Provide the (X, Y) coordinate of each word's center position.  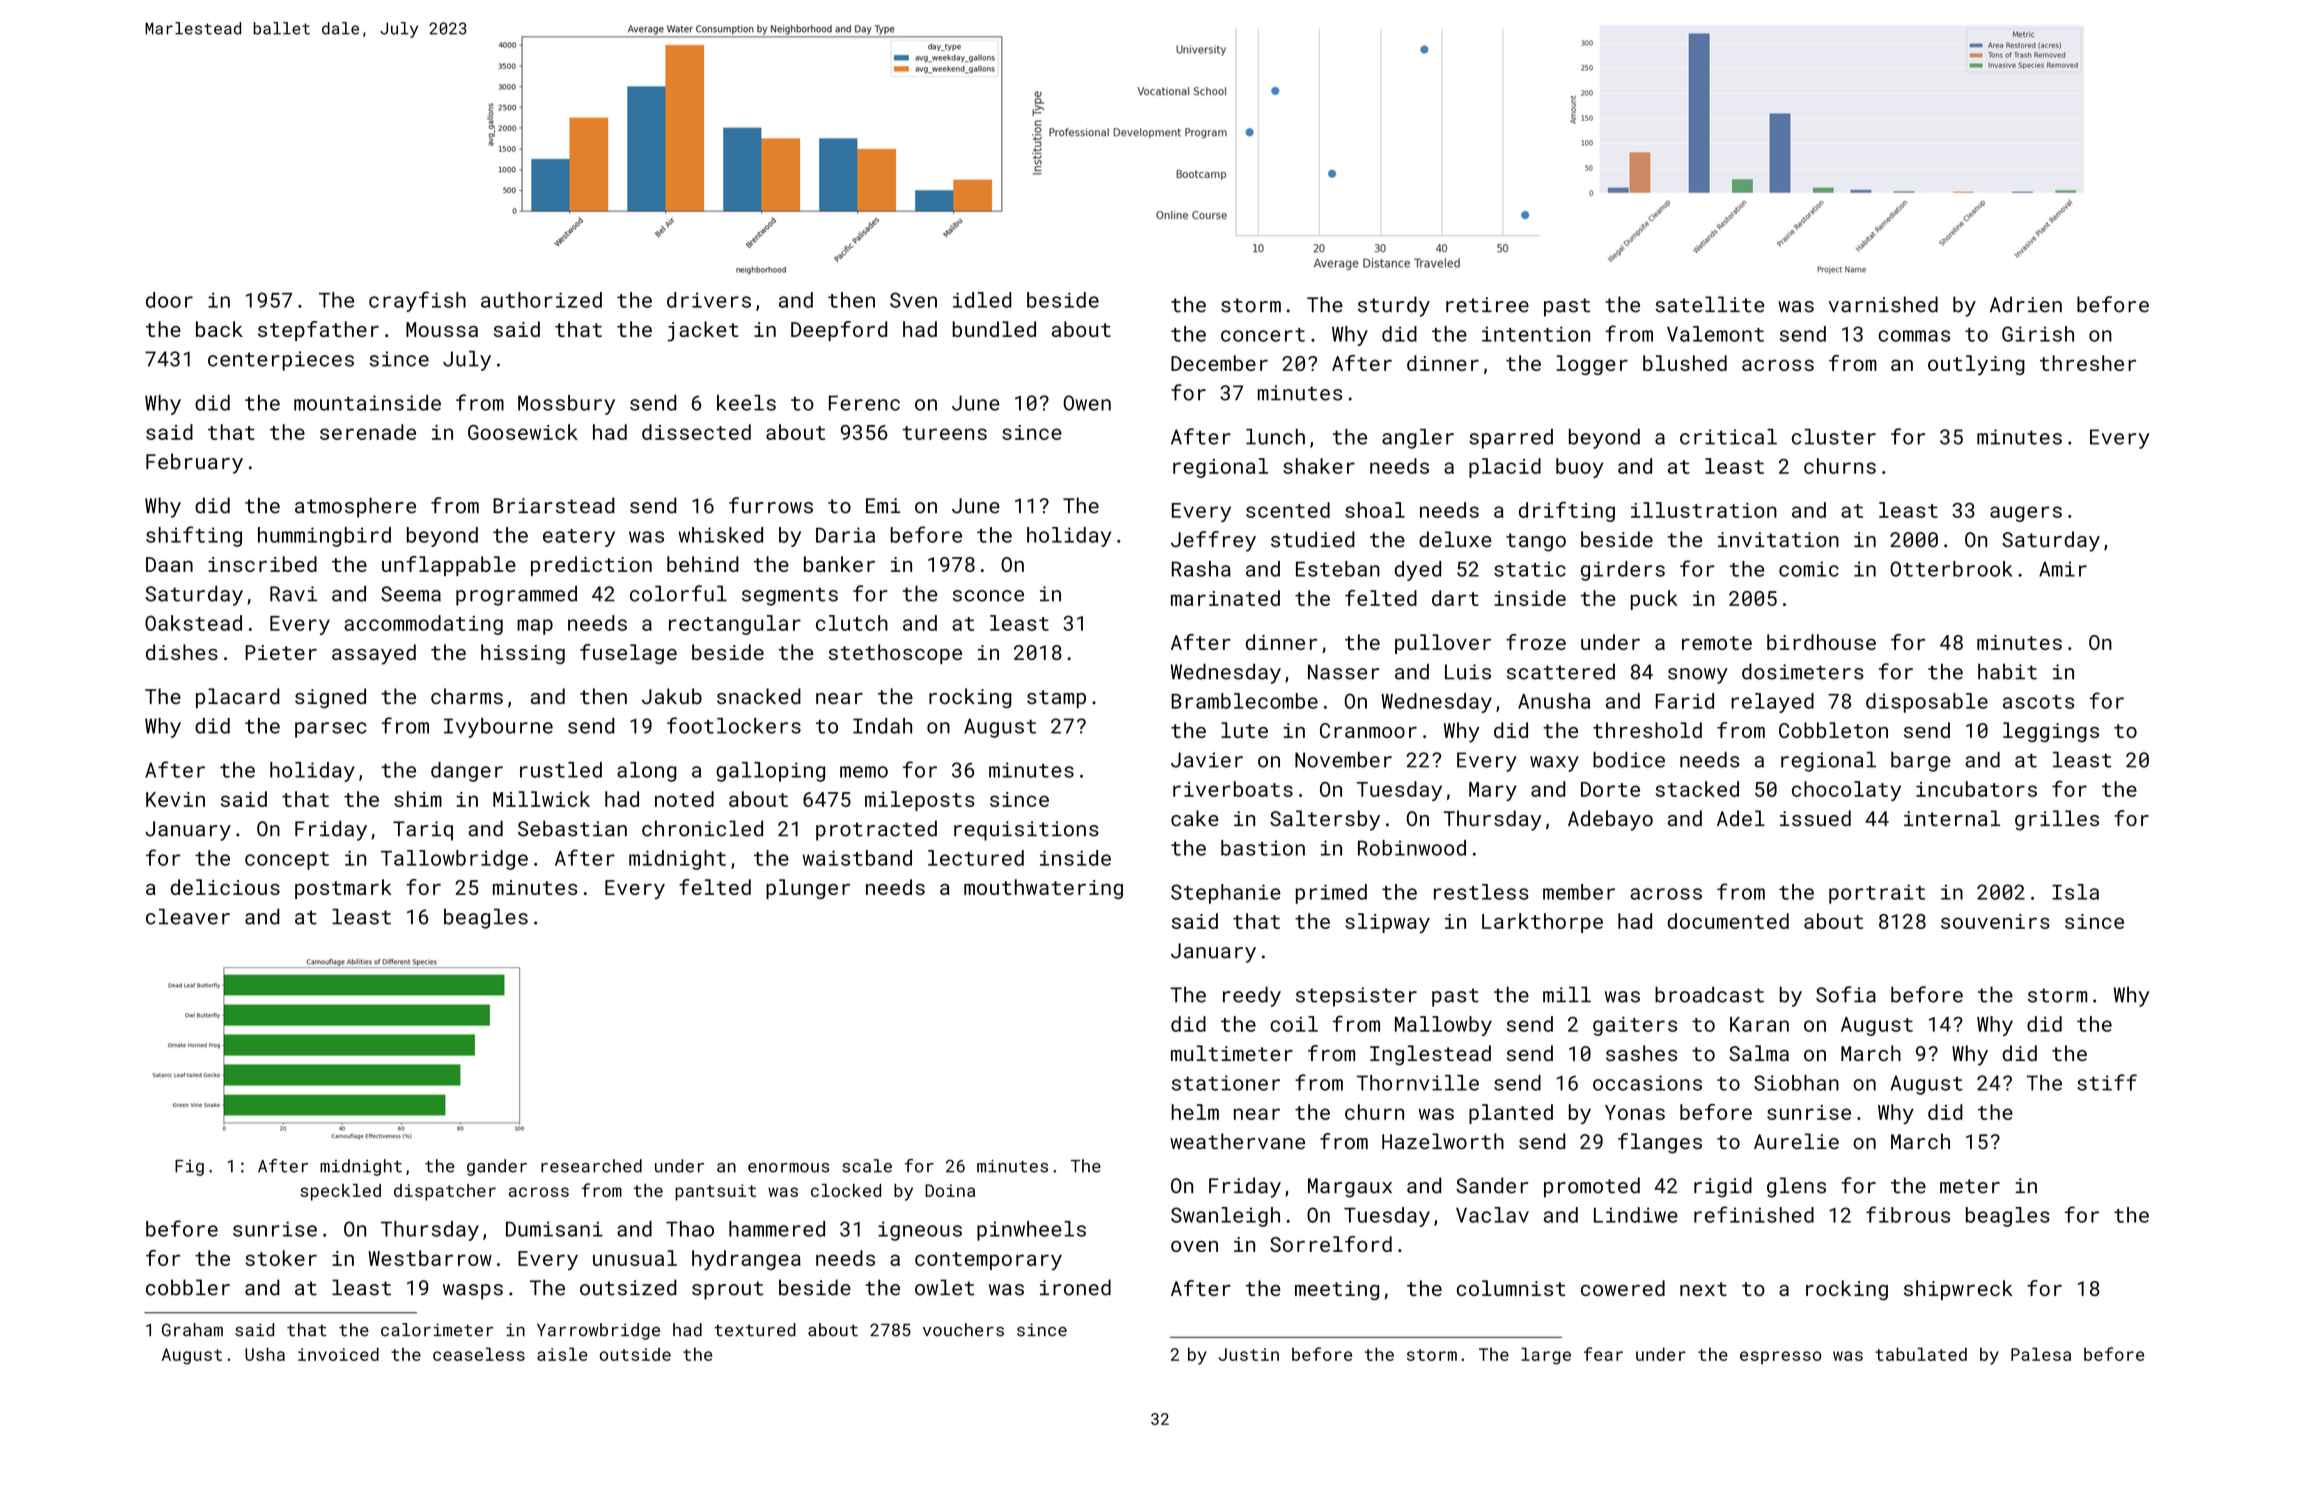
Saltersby (1325, 820)
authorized (541, 300)
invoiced (338, 1354)
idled (982, 300)
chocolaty (1846, 791)
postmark (343, 889)
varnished (1883, 304)
